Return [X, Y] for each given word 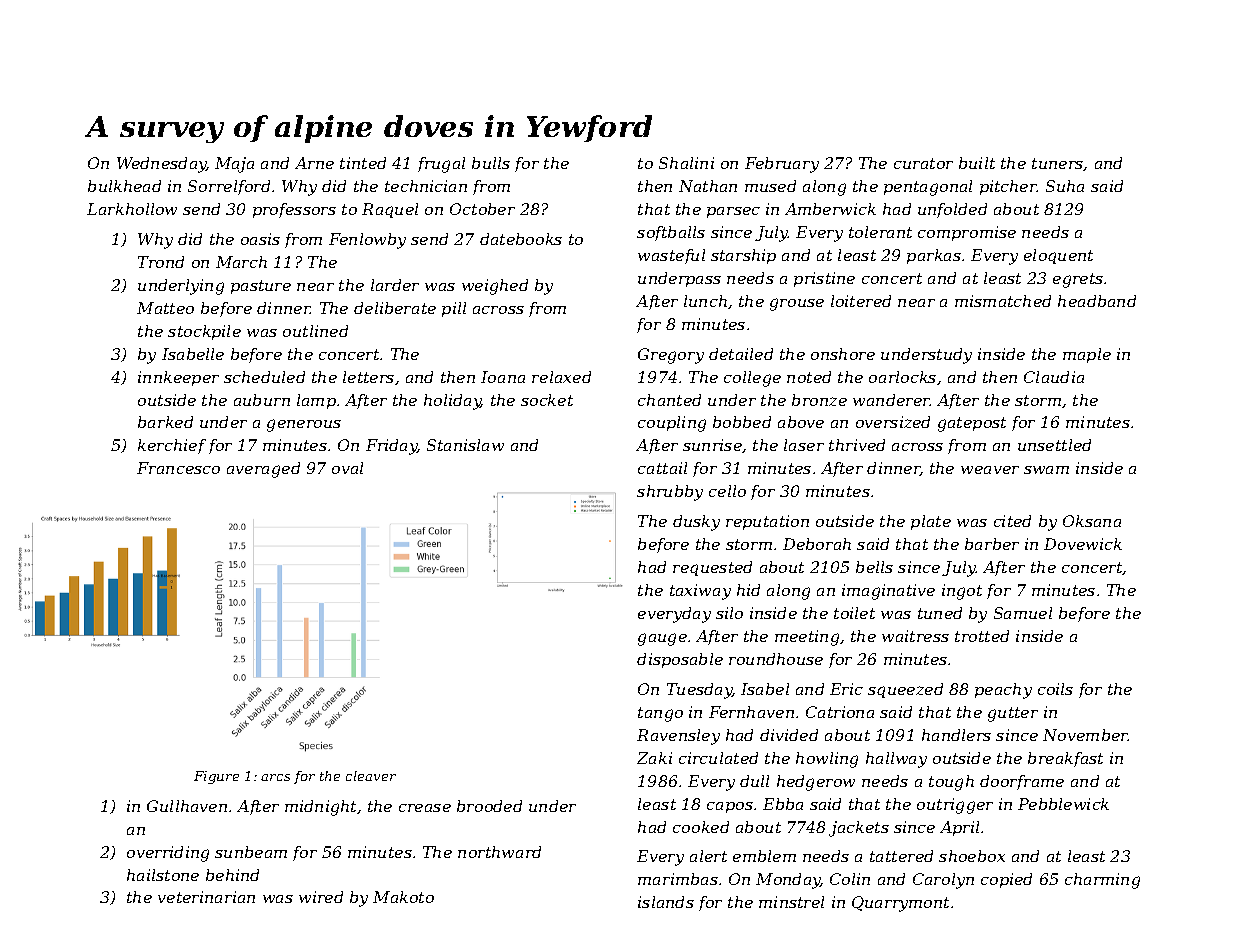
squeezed [905, 690]
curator [923, 163]
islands [666, 902]
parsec [733, 212]
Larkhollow [132, 209]
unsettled [1054, 445]
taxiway [700, 592]
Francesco [178, 468]
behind [232, 875]
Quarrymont [900, 904]
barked [165, 422]
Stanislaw [465, 445]
